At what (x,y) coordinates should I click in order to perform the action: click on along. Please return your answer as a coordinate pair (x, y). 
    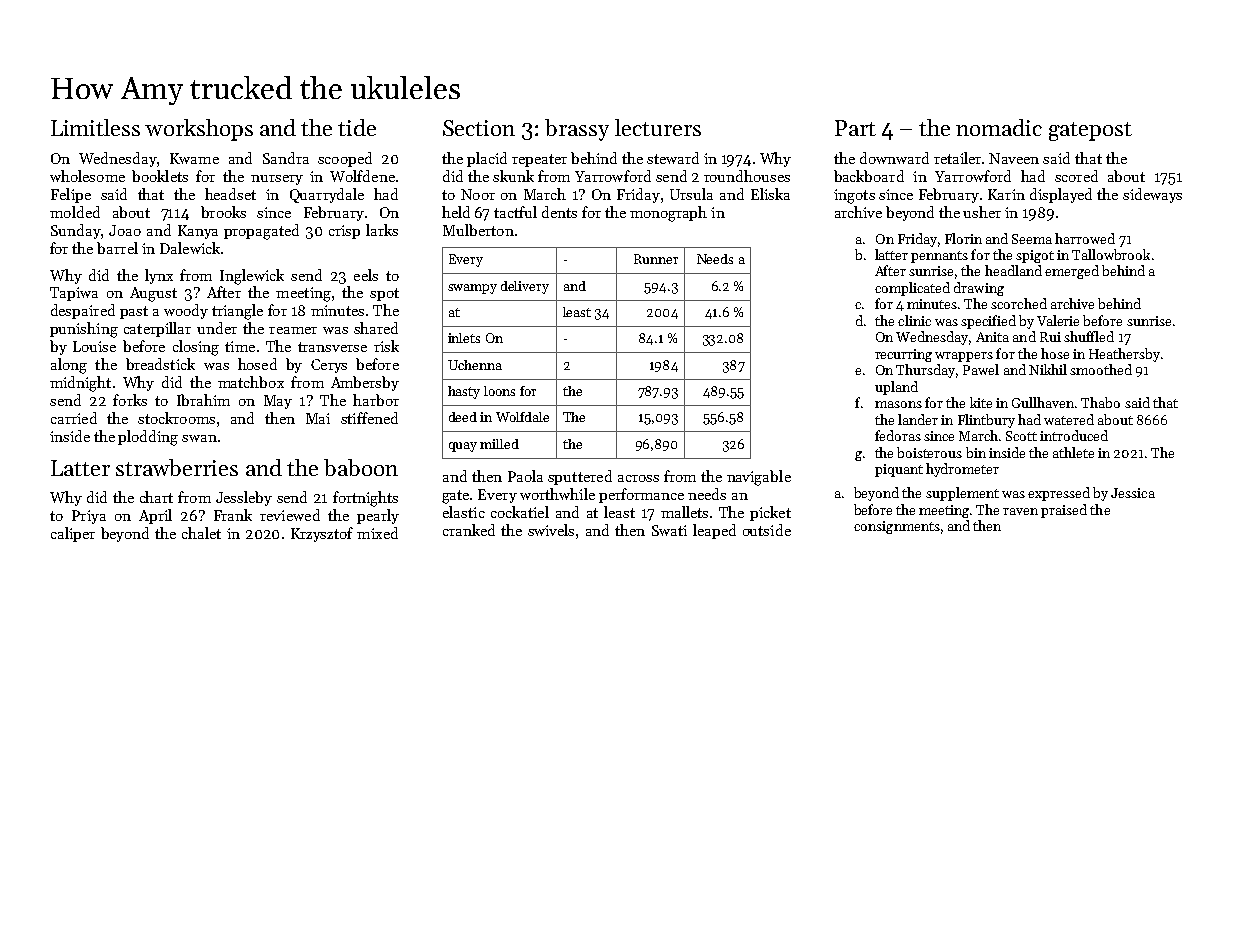
    Looking at the image, I should click on (69, 366).
